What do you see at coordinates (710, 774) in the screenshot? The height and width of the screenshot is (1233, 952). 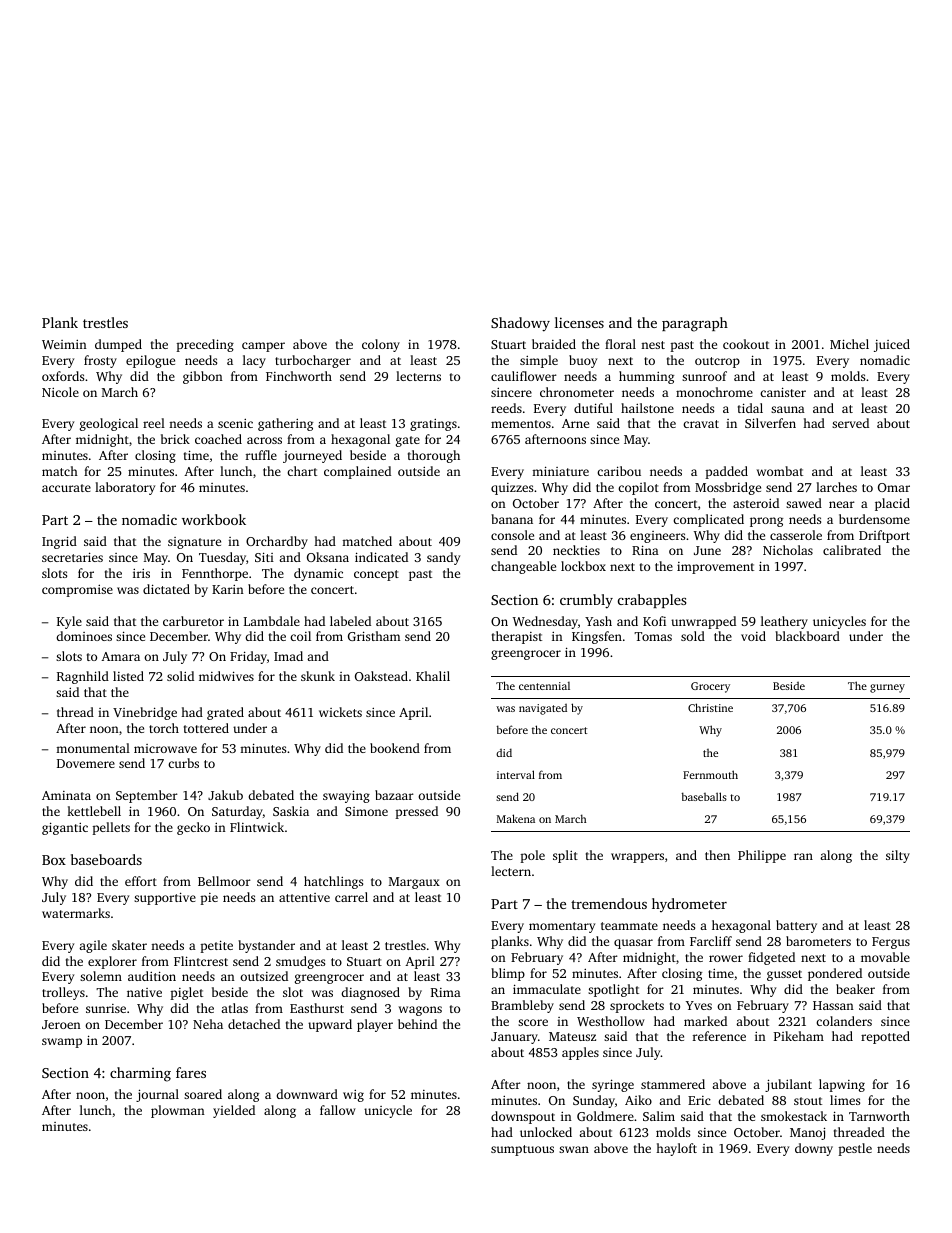 I see `Fernmouth` at bounding box center [710, 774].
